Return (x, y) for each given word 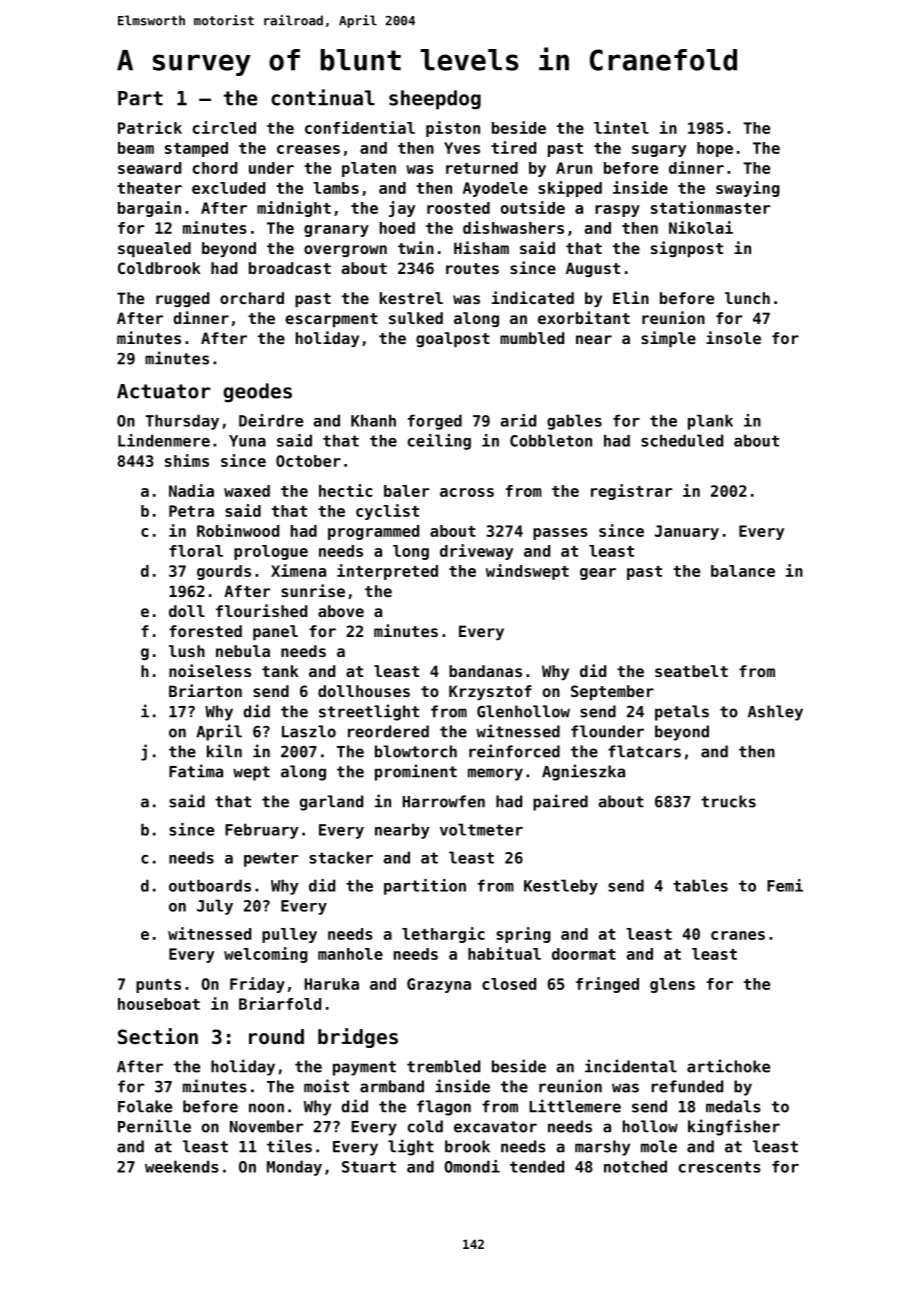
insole (733, 337)
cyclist (387, 512)
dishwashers (513, 227)
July (215, 907)
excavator (495, 1127)
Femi (785, 885)
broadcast (290, 268)
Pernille (154, 1126)
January (687, 532)
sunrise (313, 590)
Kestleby (561, 887)
